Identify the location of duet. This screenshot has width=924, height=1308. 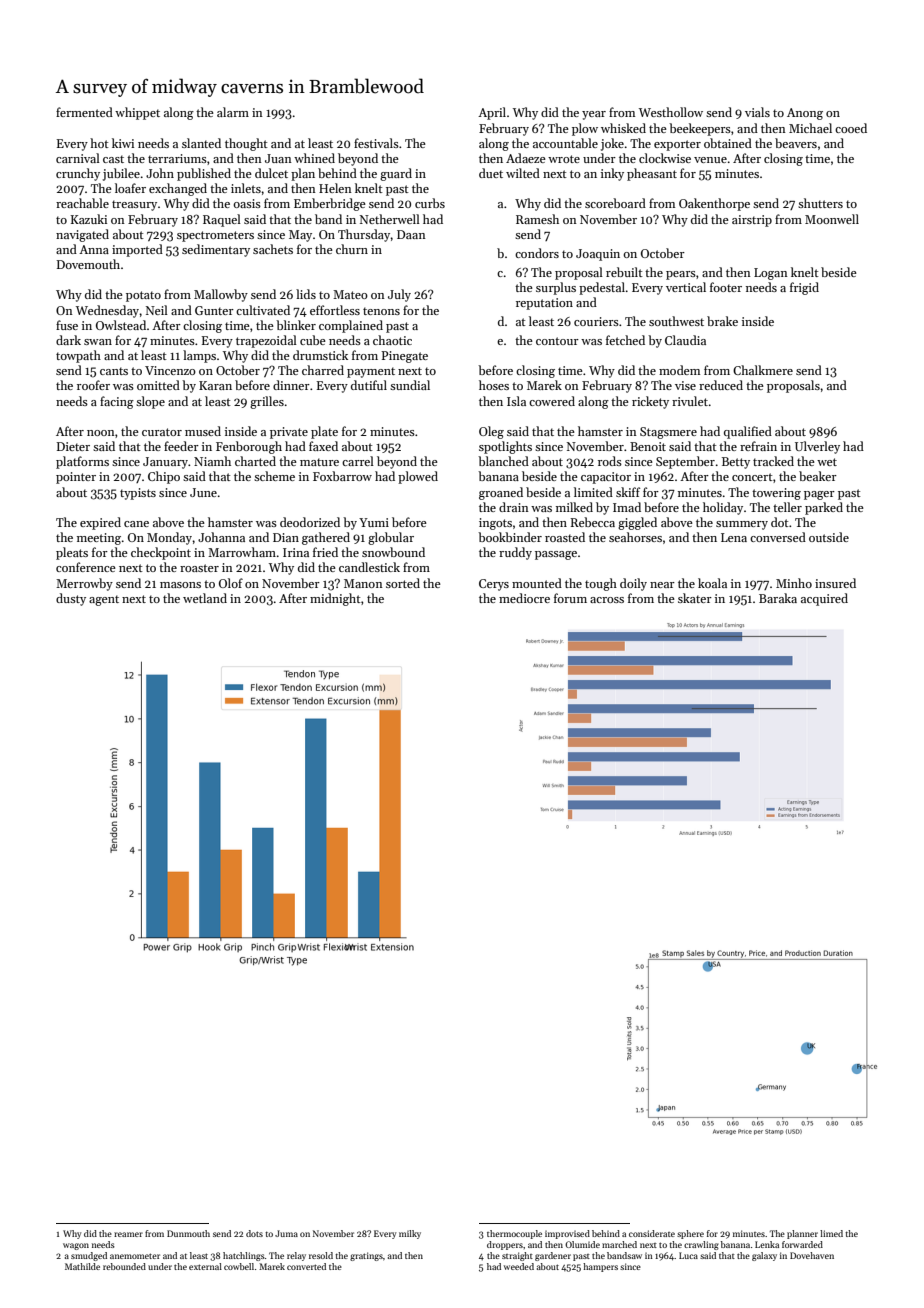
(491, 173).
